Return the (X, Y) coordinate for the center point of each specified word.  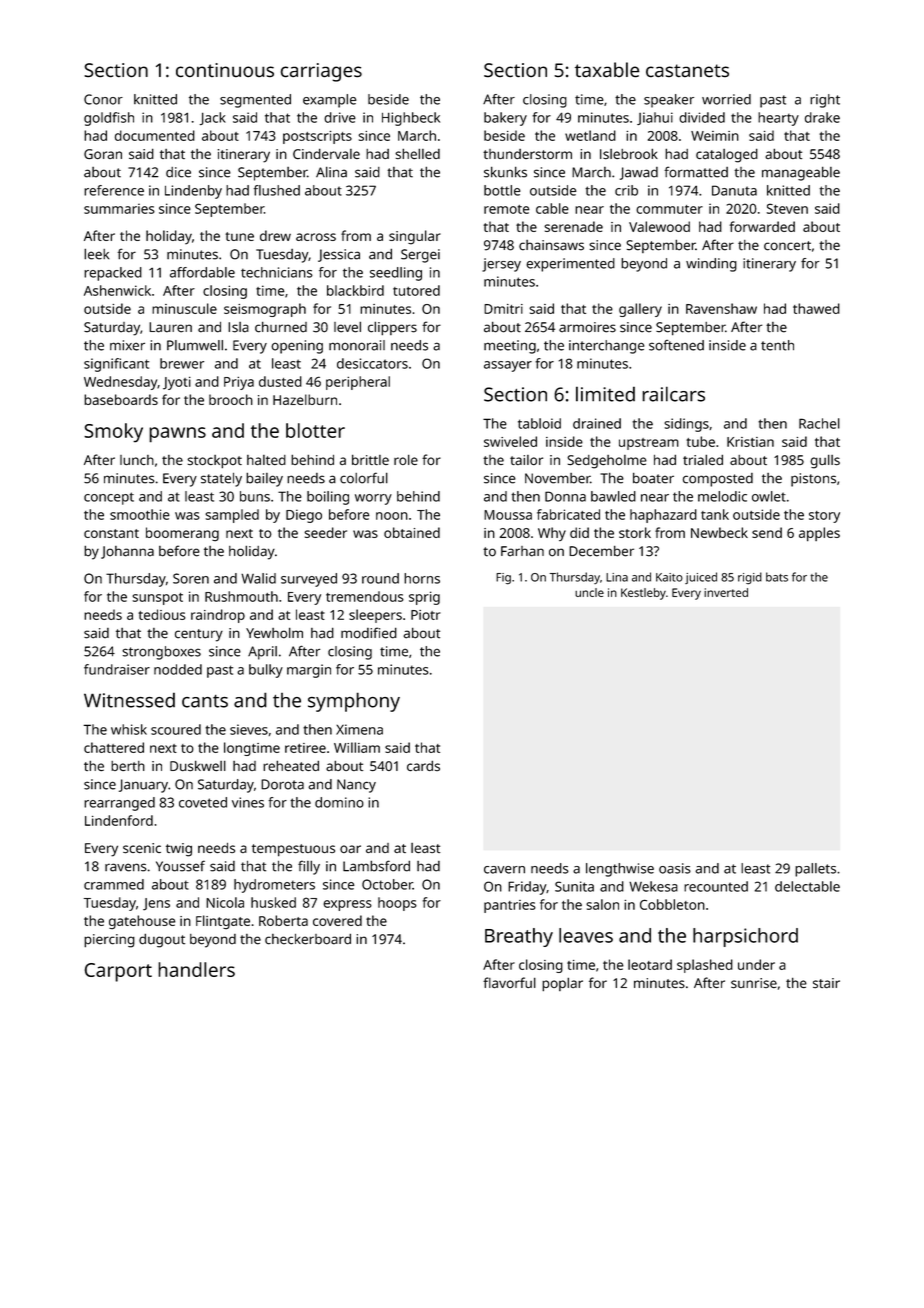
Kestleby (643, 594)
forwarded (762, 226)
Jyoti (177, 383)
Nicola (225, 902)
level (347, 327)
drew (275, 235)
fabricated (568, 514)
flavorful (509, 982)
